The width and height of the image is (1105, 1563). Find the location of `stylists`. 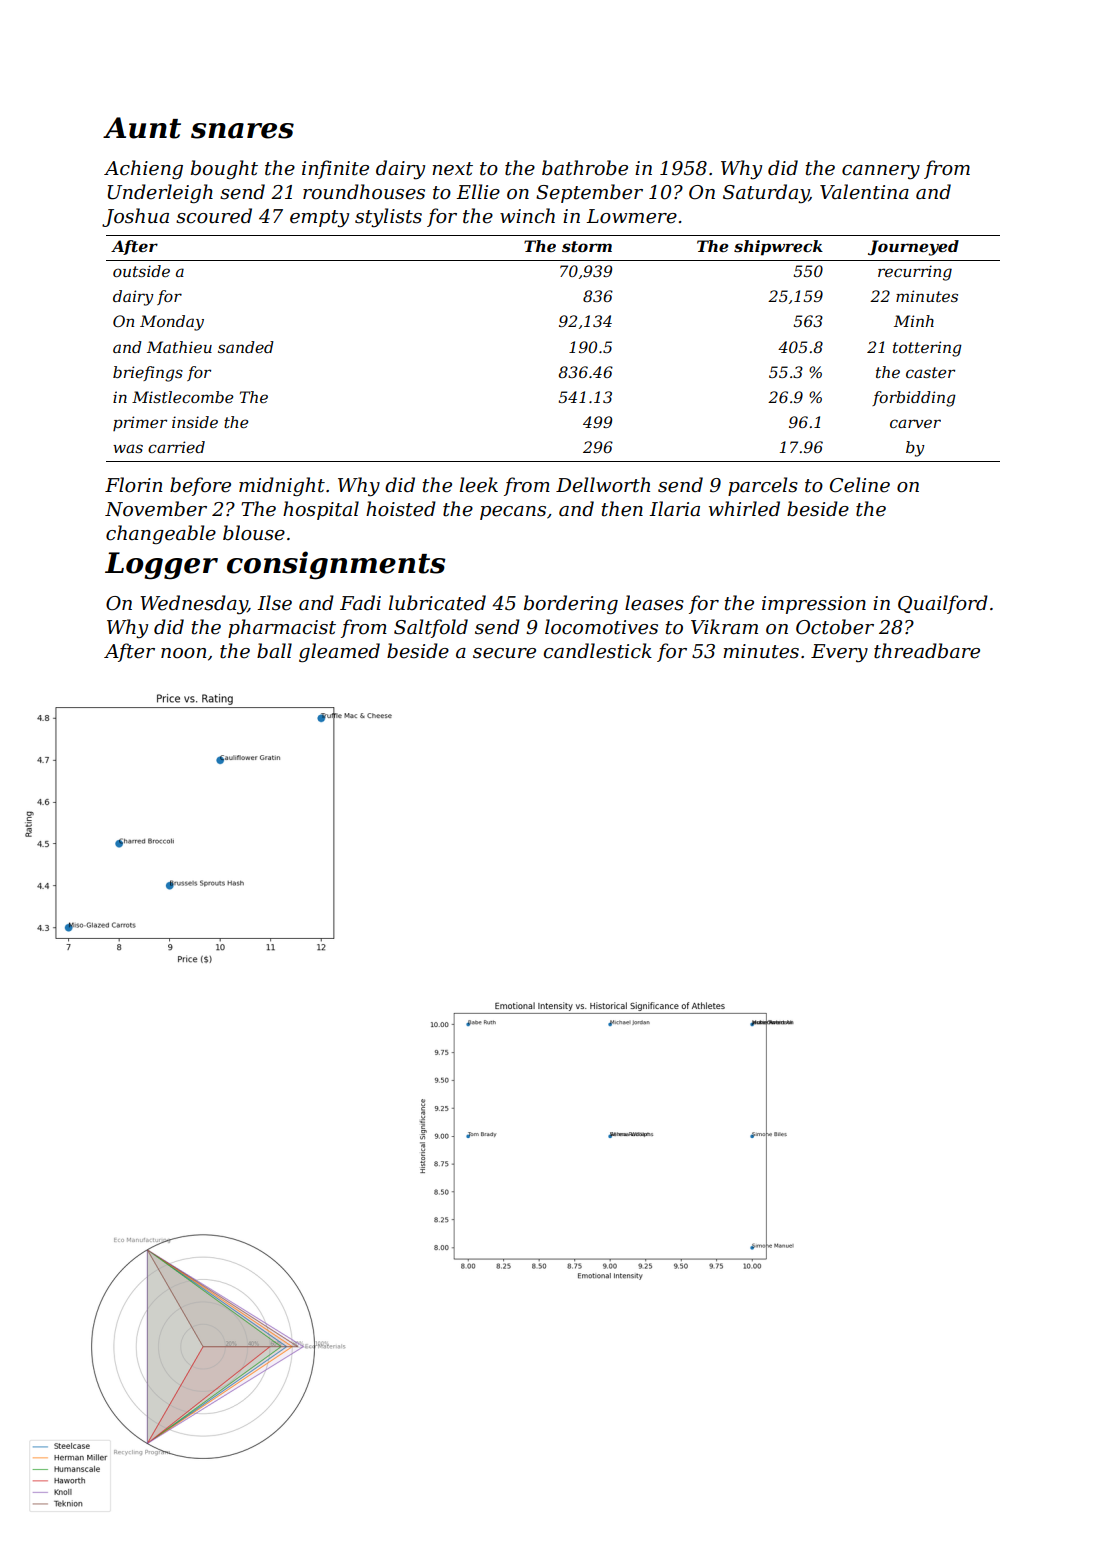

stylists is located at coordinates (388, 218).
